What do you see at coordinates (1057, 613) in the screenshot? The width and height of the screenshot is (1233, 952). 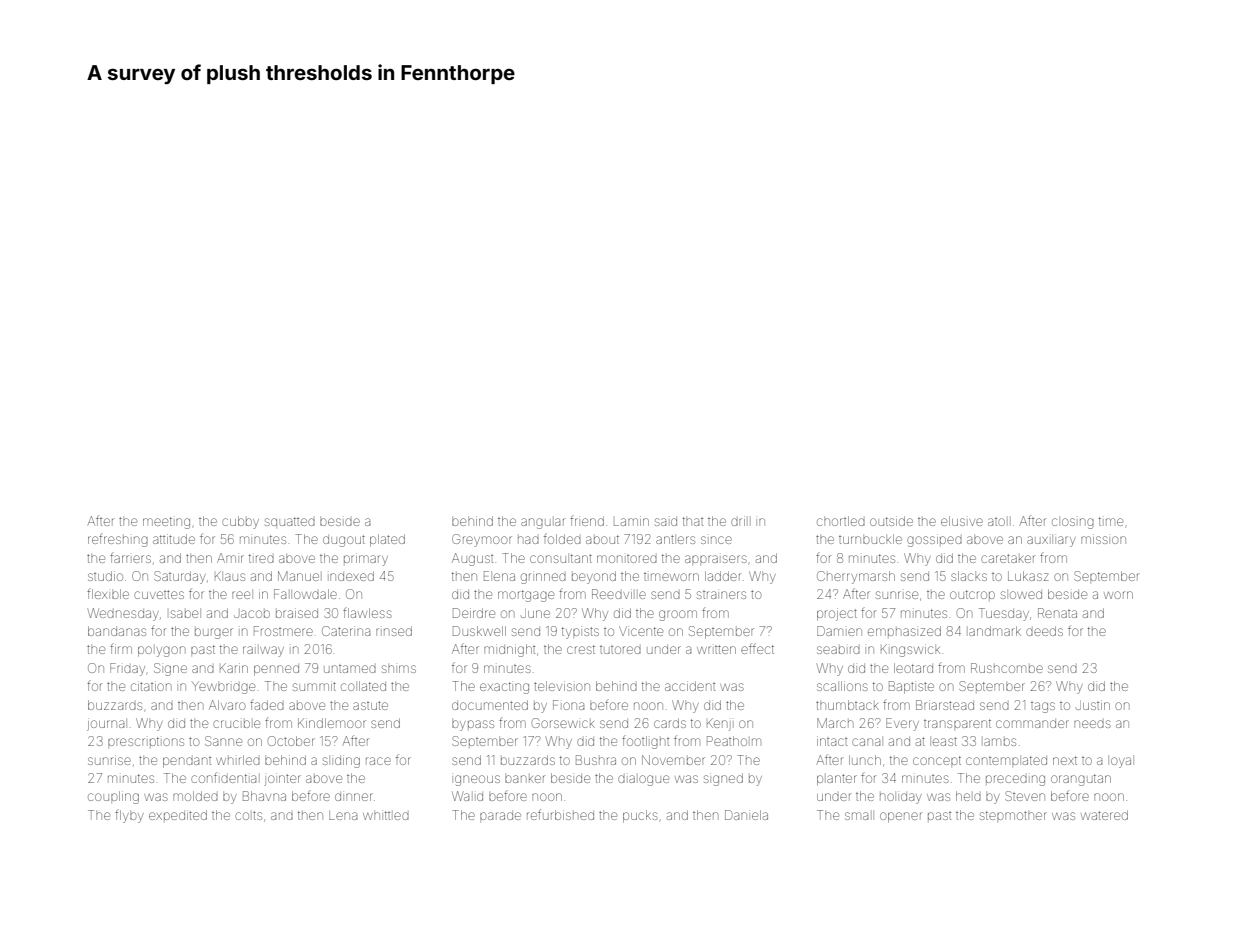 I see `Renata` at bounding box center [1057, 613].
